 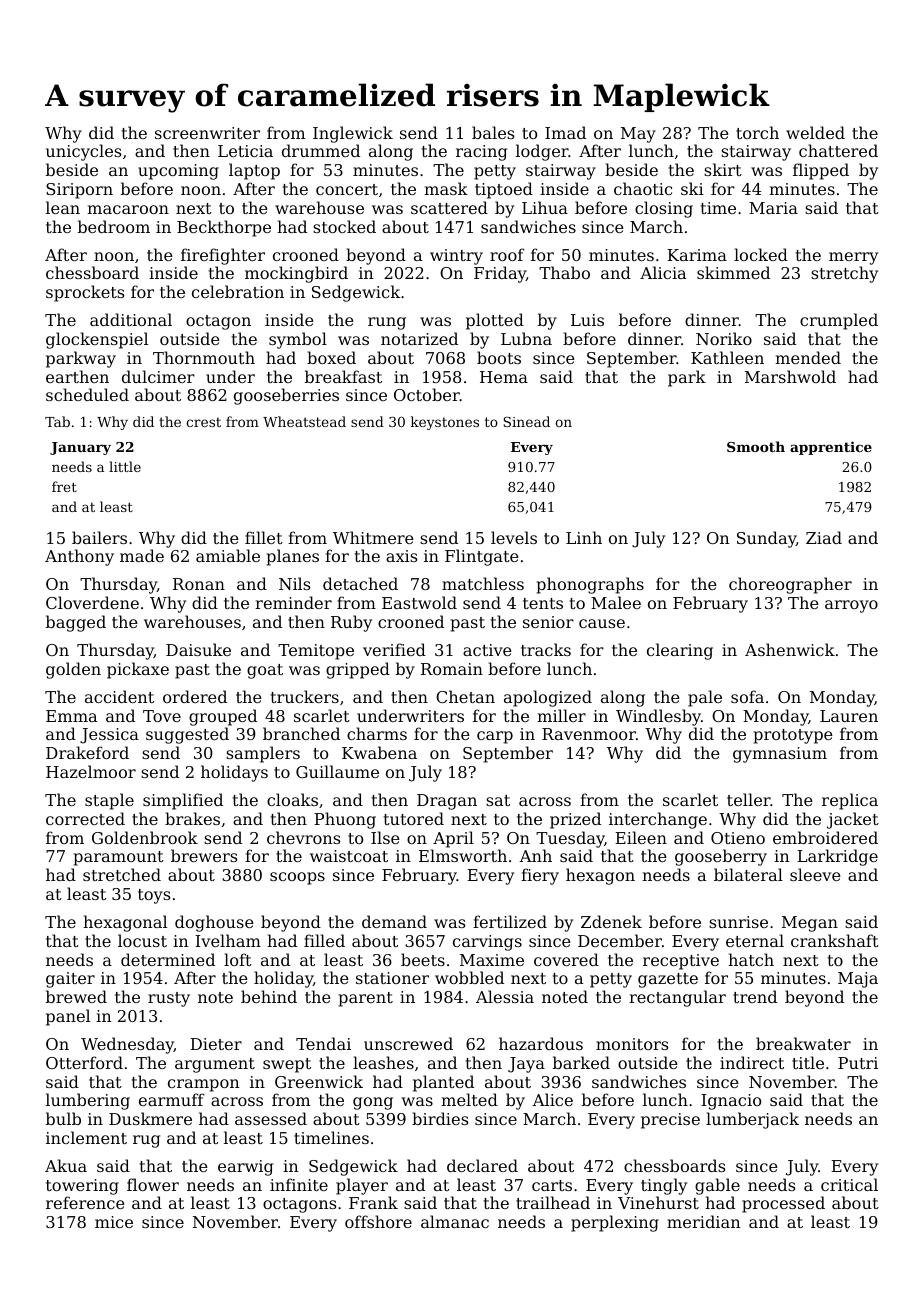 I want to click on Malee, so click(x=616, y=602).
